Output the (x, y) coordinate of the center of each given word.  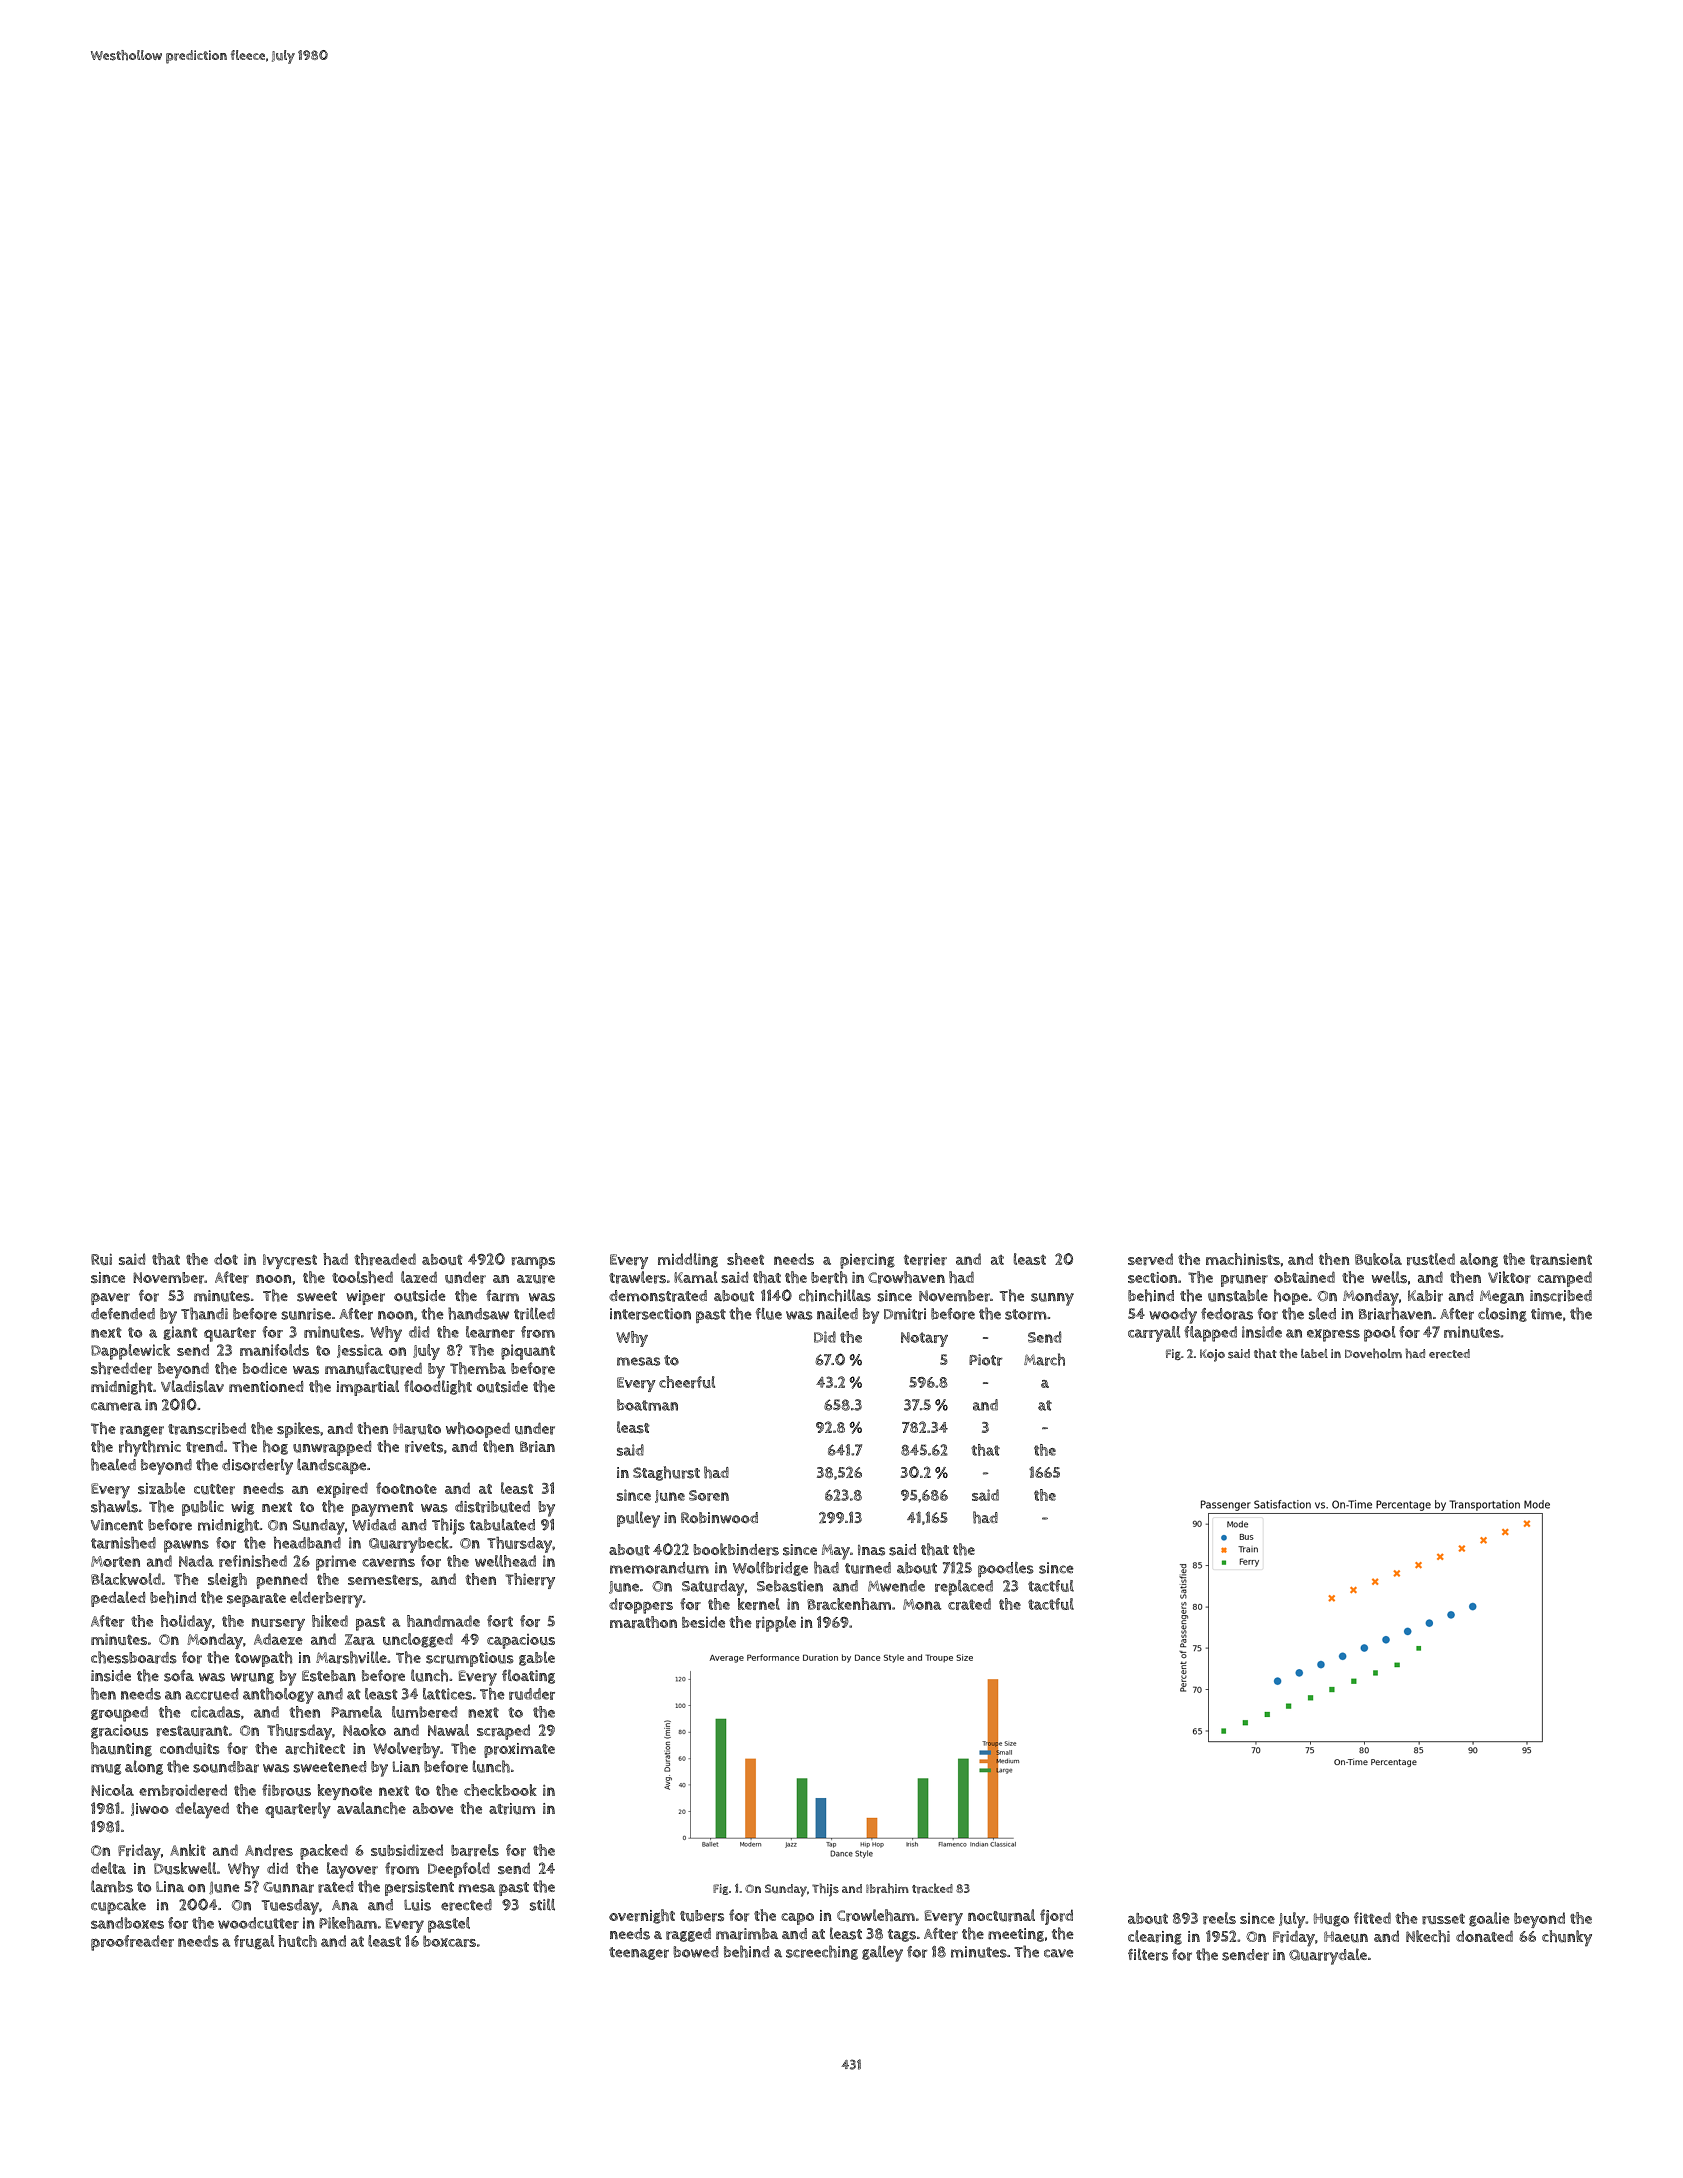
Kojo (1212, 1355)
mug (106, 1769)
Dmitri (905, 1314)
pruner (1244, 1281)
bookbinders (736, 1549)
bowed (695, 1952)
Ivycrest (290, 1261)
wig (242, 1508)
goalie (1489, 1919)
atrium (512, 1809)
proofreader (132, 1943)
